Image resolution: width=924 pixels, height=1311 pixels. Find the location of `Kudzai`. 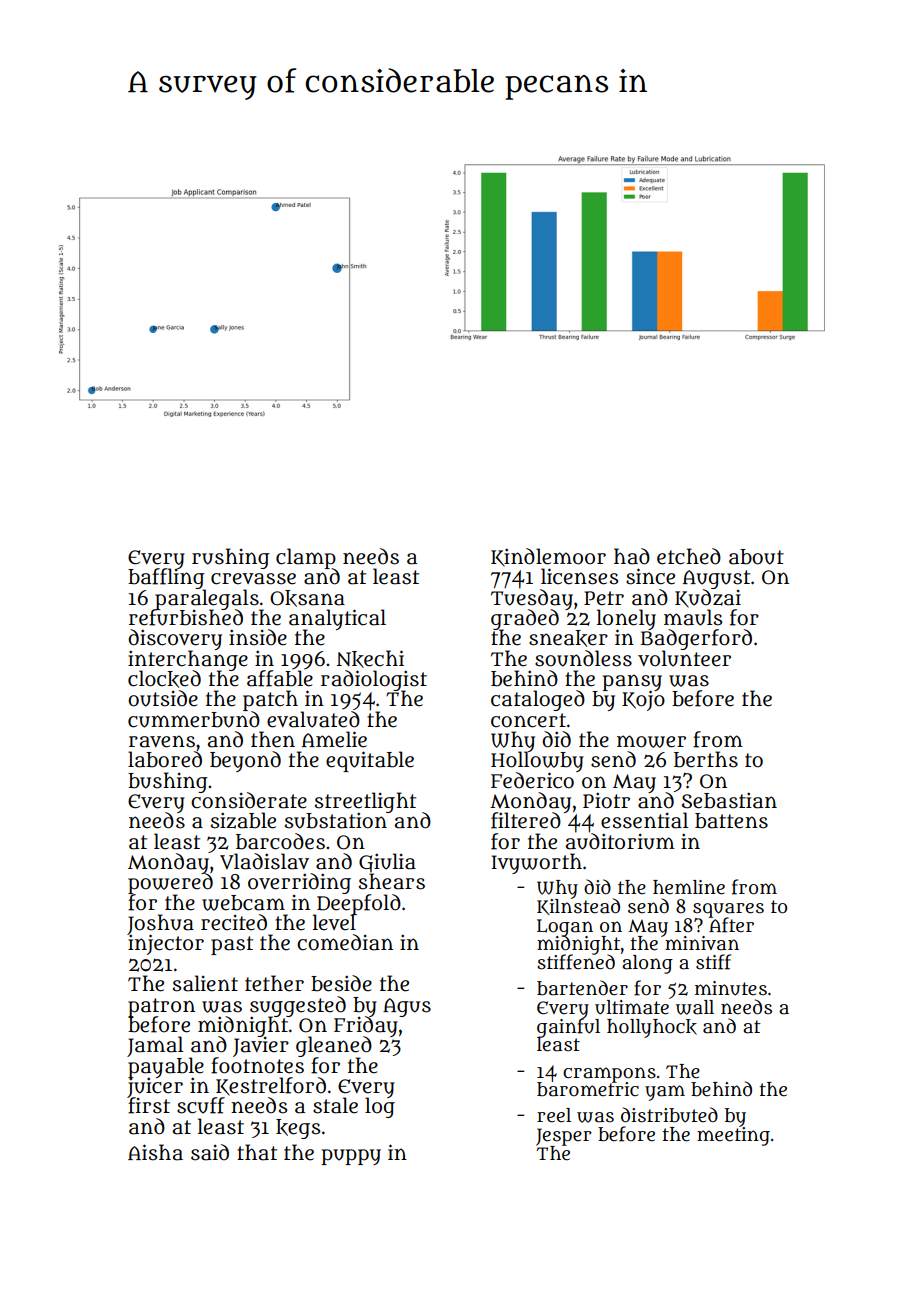

Kudzai is located at coordinates (708, 598).
